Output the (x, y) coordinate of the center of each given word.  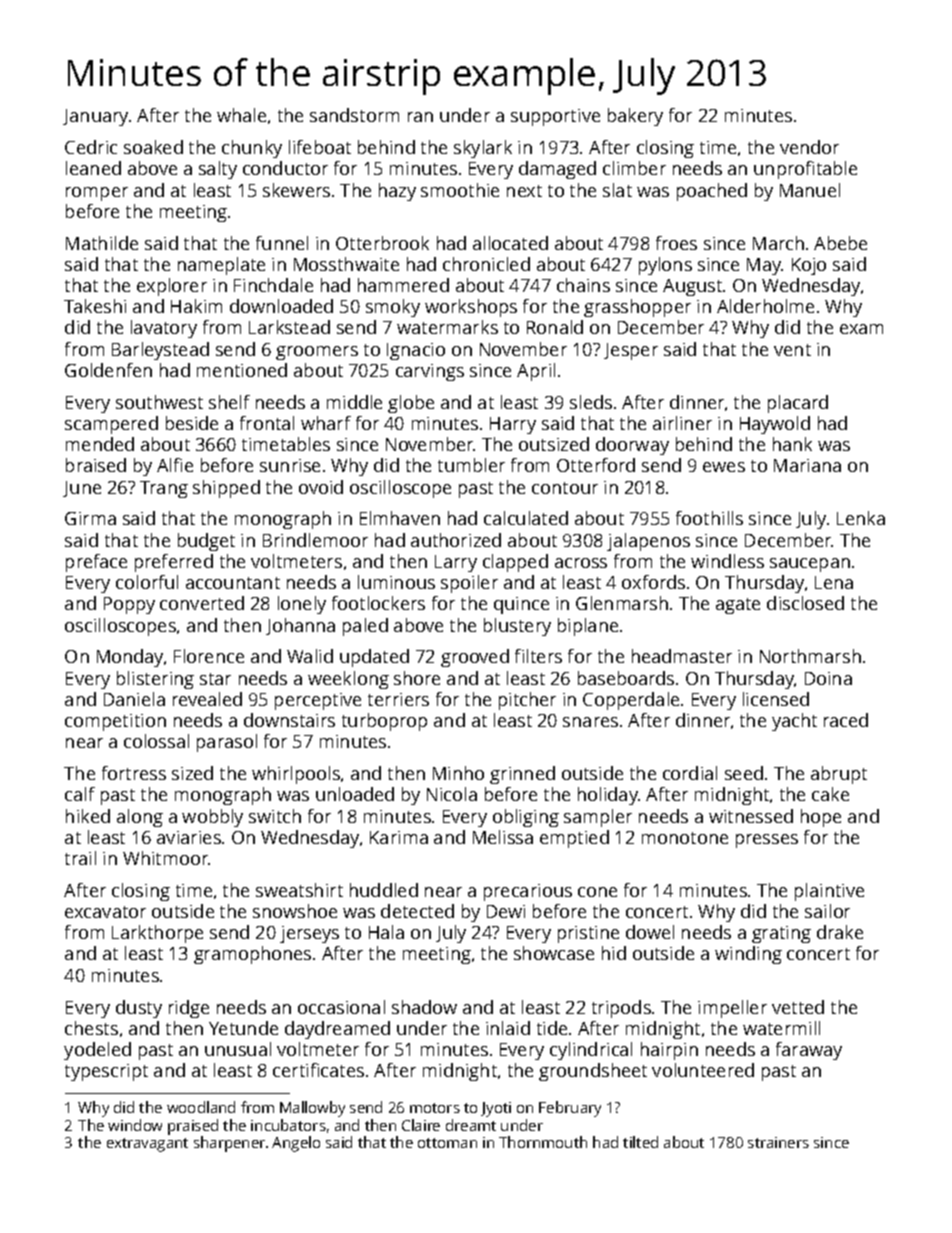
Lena (834, 582)
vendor (809, 147)
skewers (296, 190)
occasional (341, 1007)
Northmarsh (810, 656)
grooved (475, 658)
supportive (555, 117)
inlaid (508, 1028)
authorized (456, 540)
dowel (650, 932)
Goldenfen (108, 370)
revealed (207, 699)
